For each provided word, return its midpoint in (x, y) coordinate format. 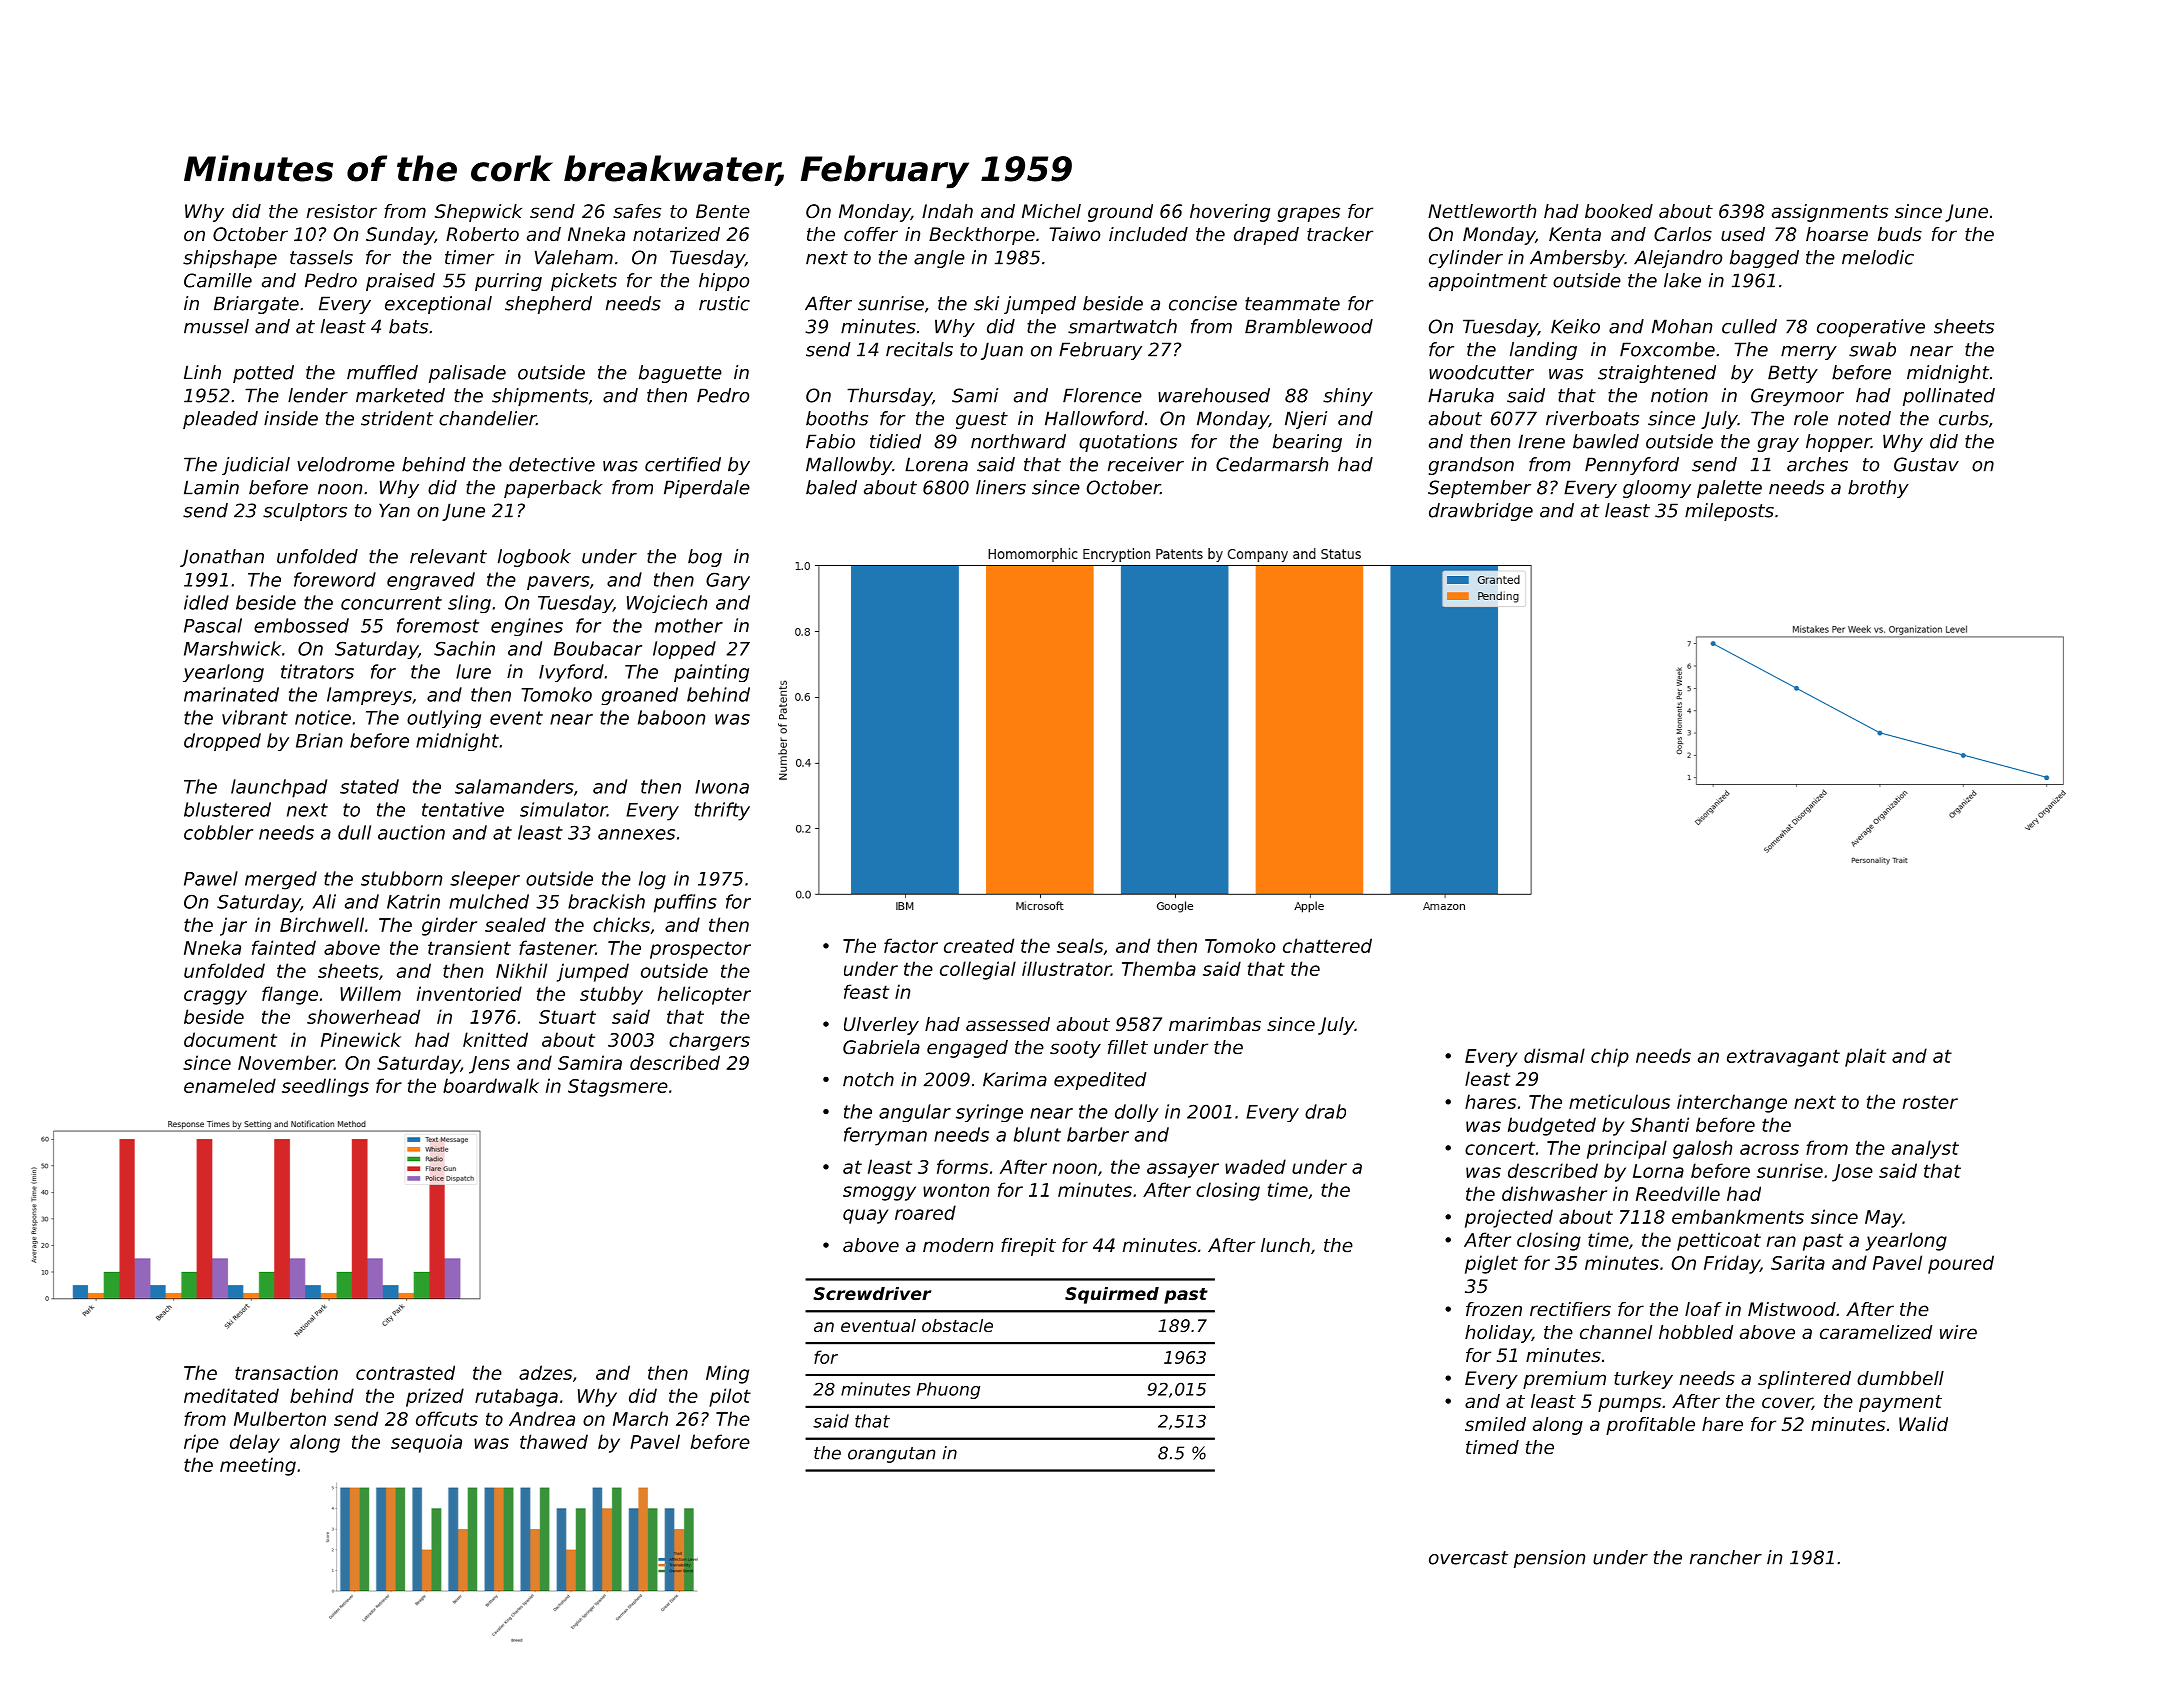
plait (1865, 1057)
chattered (1327, 945)
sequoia (426, 1443)
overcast (1468, 1558)
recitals (919, 349)
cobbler (218, 832)
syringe (989, 1113)
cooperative (1871, 328)
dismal (1554, 1055)
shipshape (230, 259)
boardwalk (491, 1085)
